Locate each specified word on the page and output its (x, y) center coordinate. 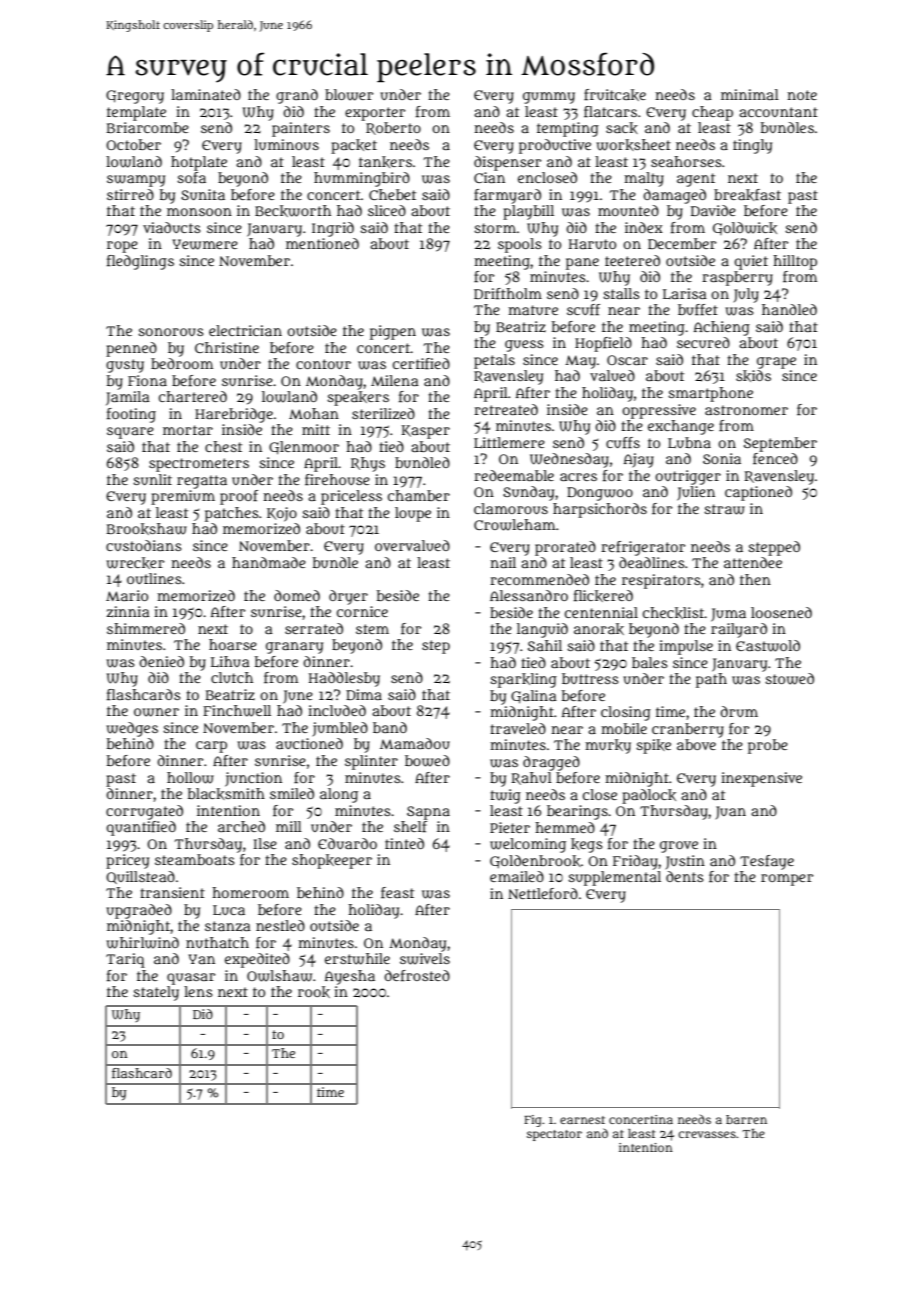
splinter (371, 762)
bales (650, 662)
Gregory (135, 97)
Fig (533, 1121)
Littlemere (509, 442)
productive (555, 146)
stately (156, 993)
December (682, 243)
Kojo (282, 514)
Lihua (230, 661)
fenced (775, 458)
